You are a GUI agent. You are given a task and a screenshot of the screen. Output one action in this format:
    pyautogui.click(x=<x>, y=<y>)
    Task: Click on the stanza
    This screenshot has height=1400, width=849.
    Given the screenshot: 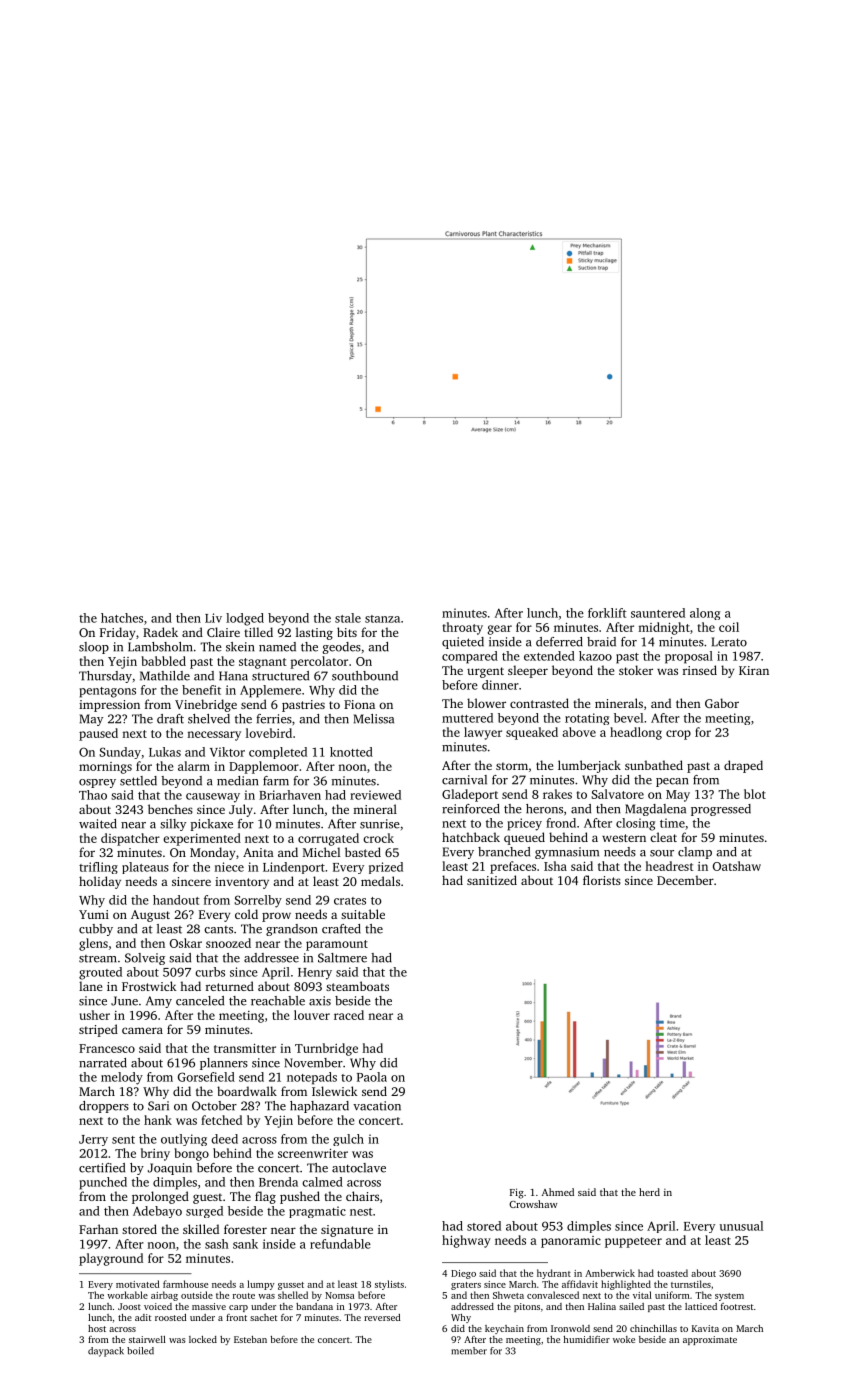 What is the action you would take?
    pyautogui.click(x=382, y=619)
